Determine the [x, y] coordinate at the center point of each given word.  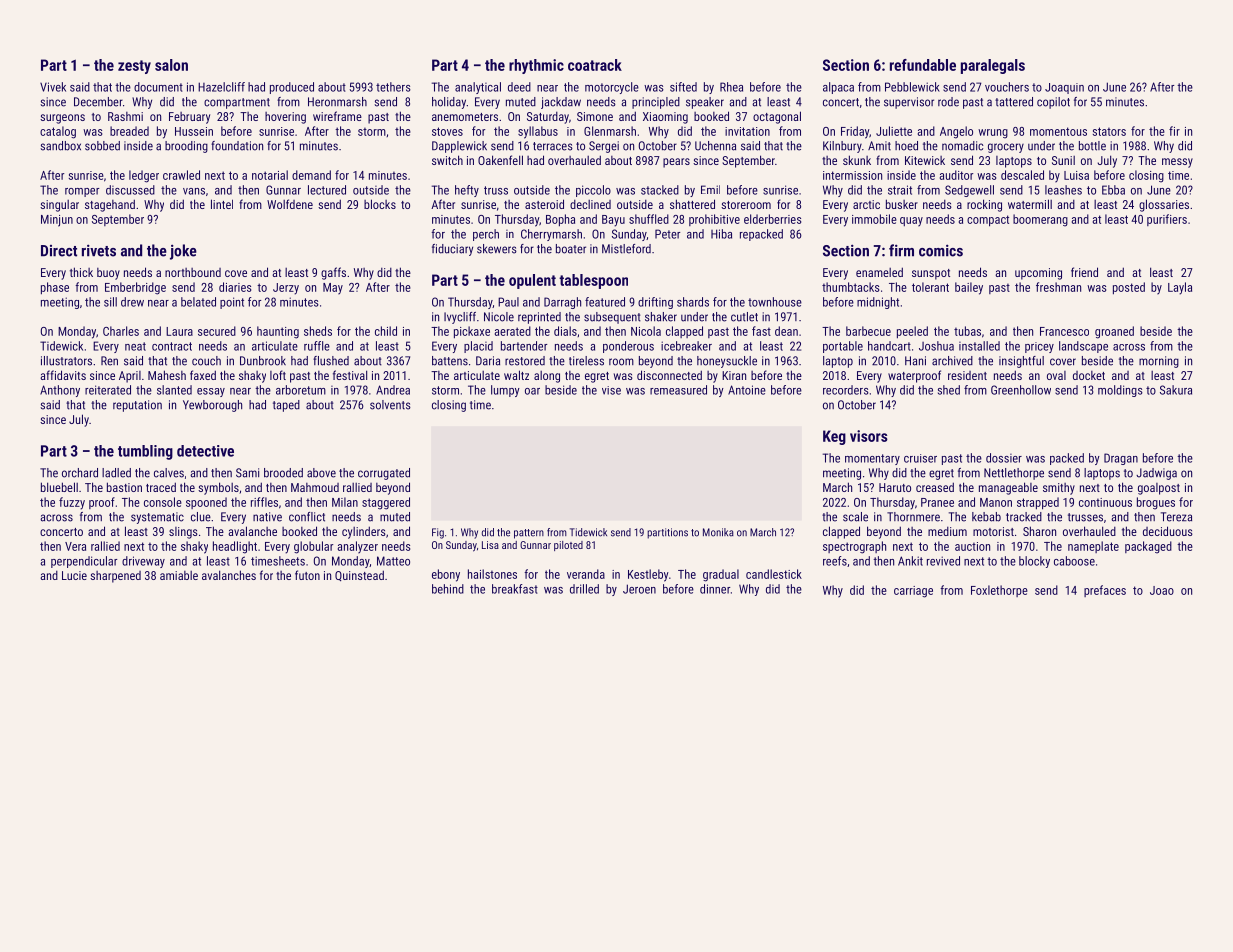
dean [786, 331]
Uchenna [715, 146]
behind [448, 589]
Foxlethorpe [999, 591]
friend [1084, 272]
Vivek [53, 87]
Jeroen [639, 589]
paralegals [993, 66]
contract [172, 346]
